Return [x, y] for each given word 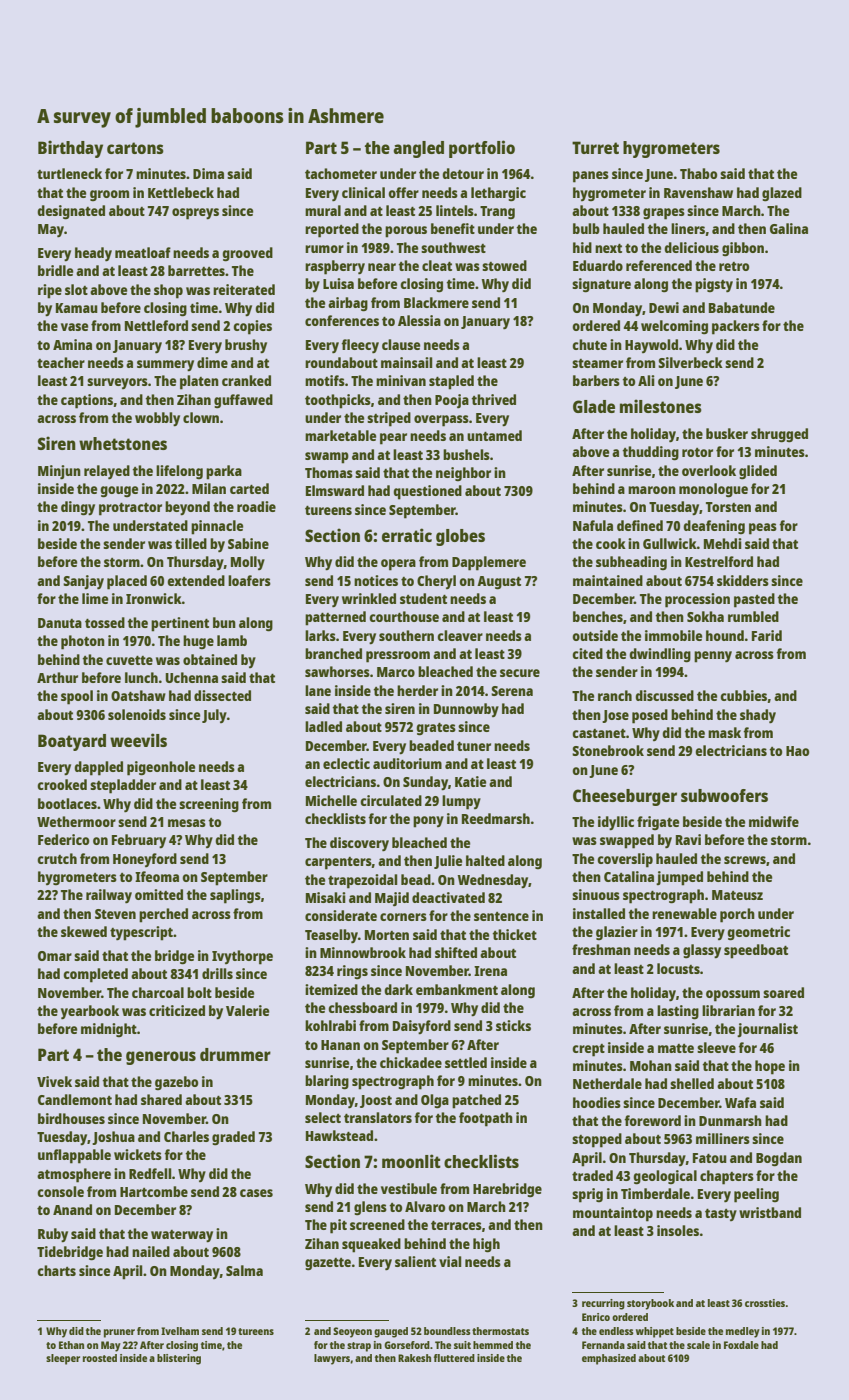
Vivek [54, 1081]
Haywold [651, 346]
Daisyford [422, 1027]
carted [249, 488]
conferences [342, 320]
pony [428, 822]
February [139, 841]
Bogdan [779, 1159]
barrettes [196, 270]
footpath [486, 1119]
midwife [774, 821]
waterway [182, 1236]
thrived [493, 399]
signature [601, 285]
